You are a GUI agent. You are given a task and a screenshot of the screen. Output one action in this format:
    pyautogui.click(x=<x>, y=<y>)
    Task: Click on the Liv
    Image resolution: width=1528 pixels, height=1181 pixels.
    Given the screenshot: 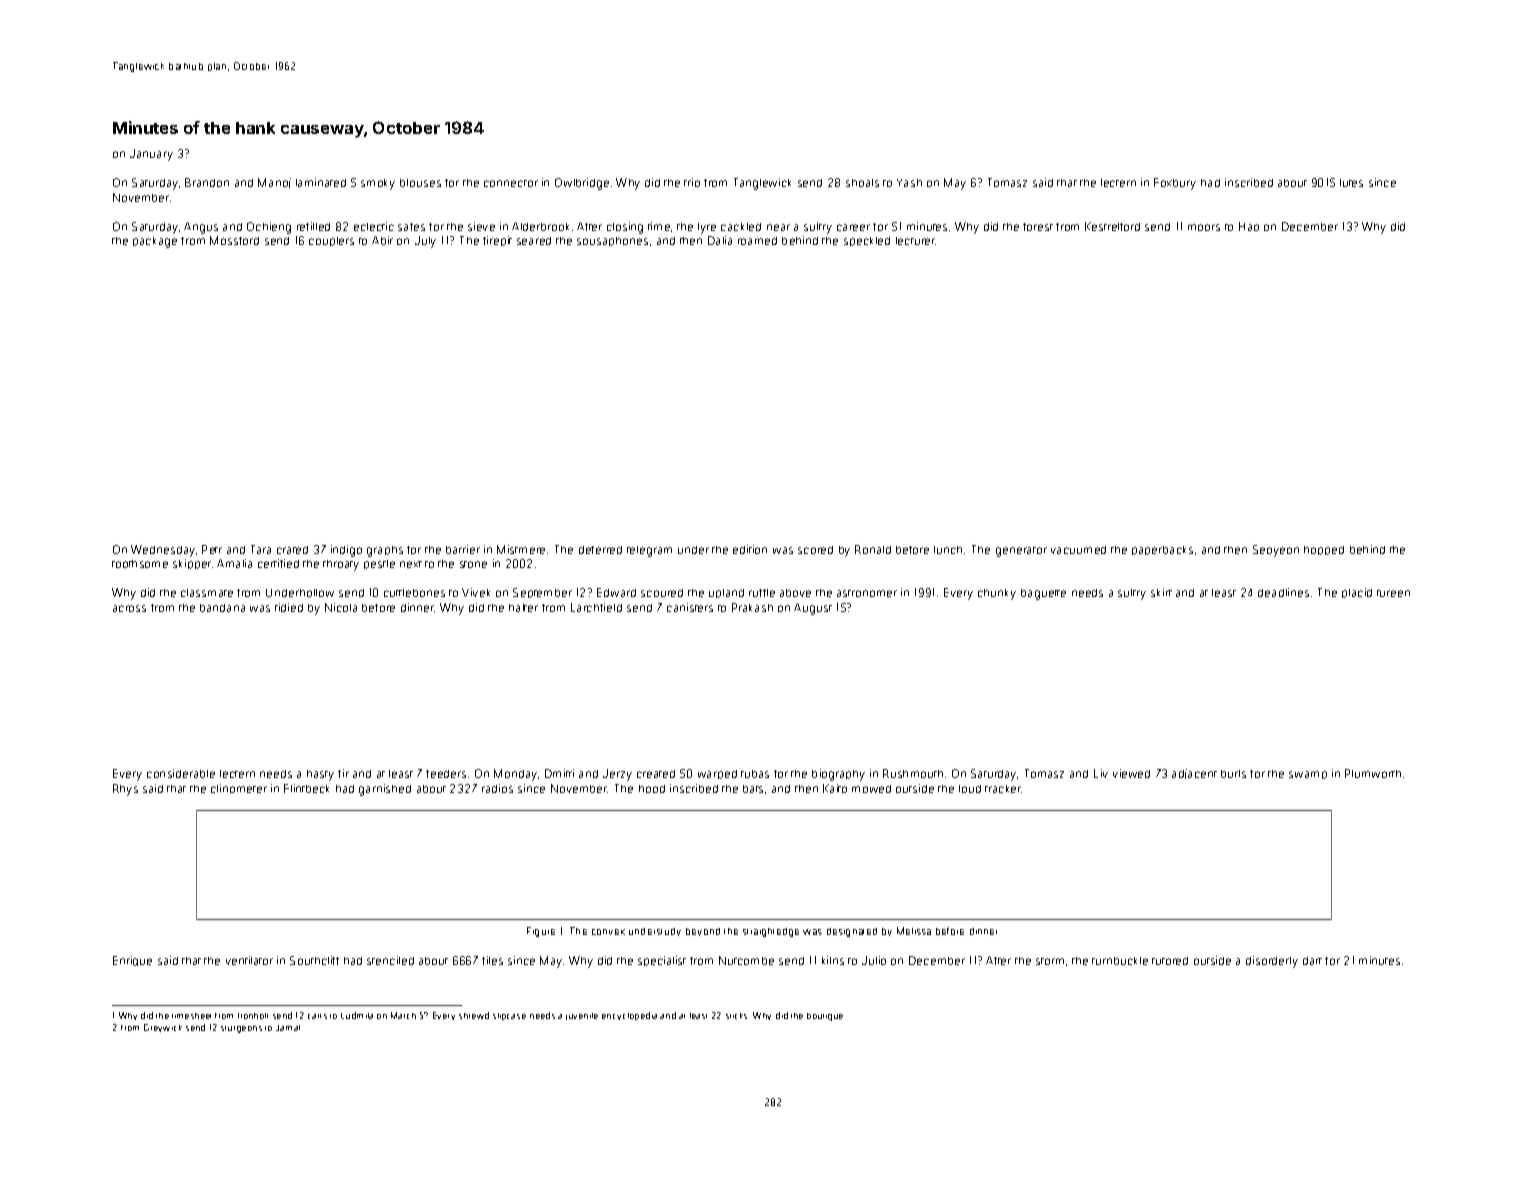 What is the action you would take?
    pyautogui.click(x=1101, y=773)
